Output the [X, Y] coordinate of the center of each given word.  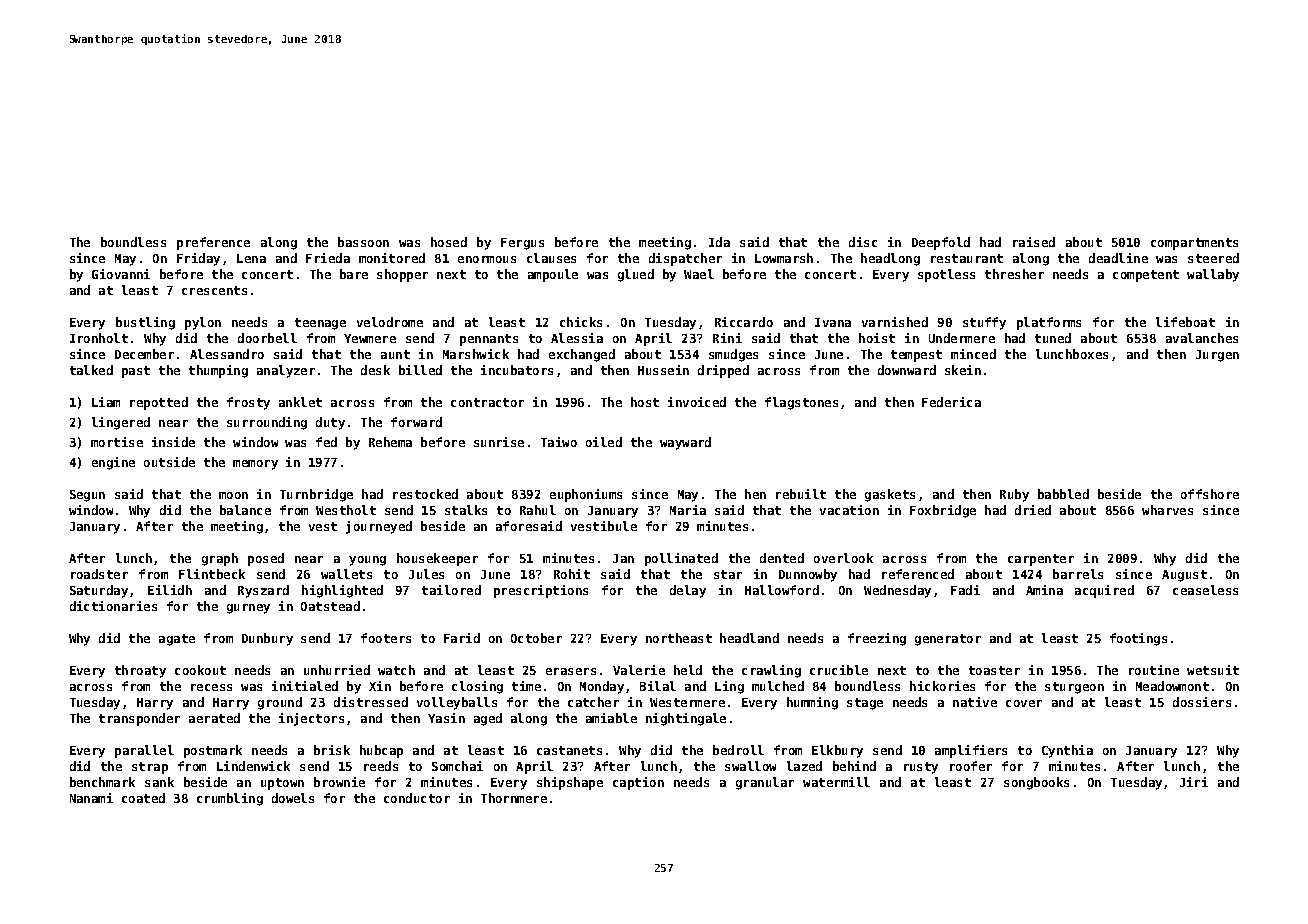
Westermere [687, 702]
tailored [451, 590]
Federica [951, 402]
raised [1034, 242]
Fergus [522, 244]
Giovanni [121, 274]
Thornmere [514, 798]
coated [143, 798]
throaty [140, 671]
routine [1154, 670]
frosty [248, 403]
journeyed [379, 527]
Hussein [663, 370]
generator [948, 640]
